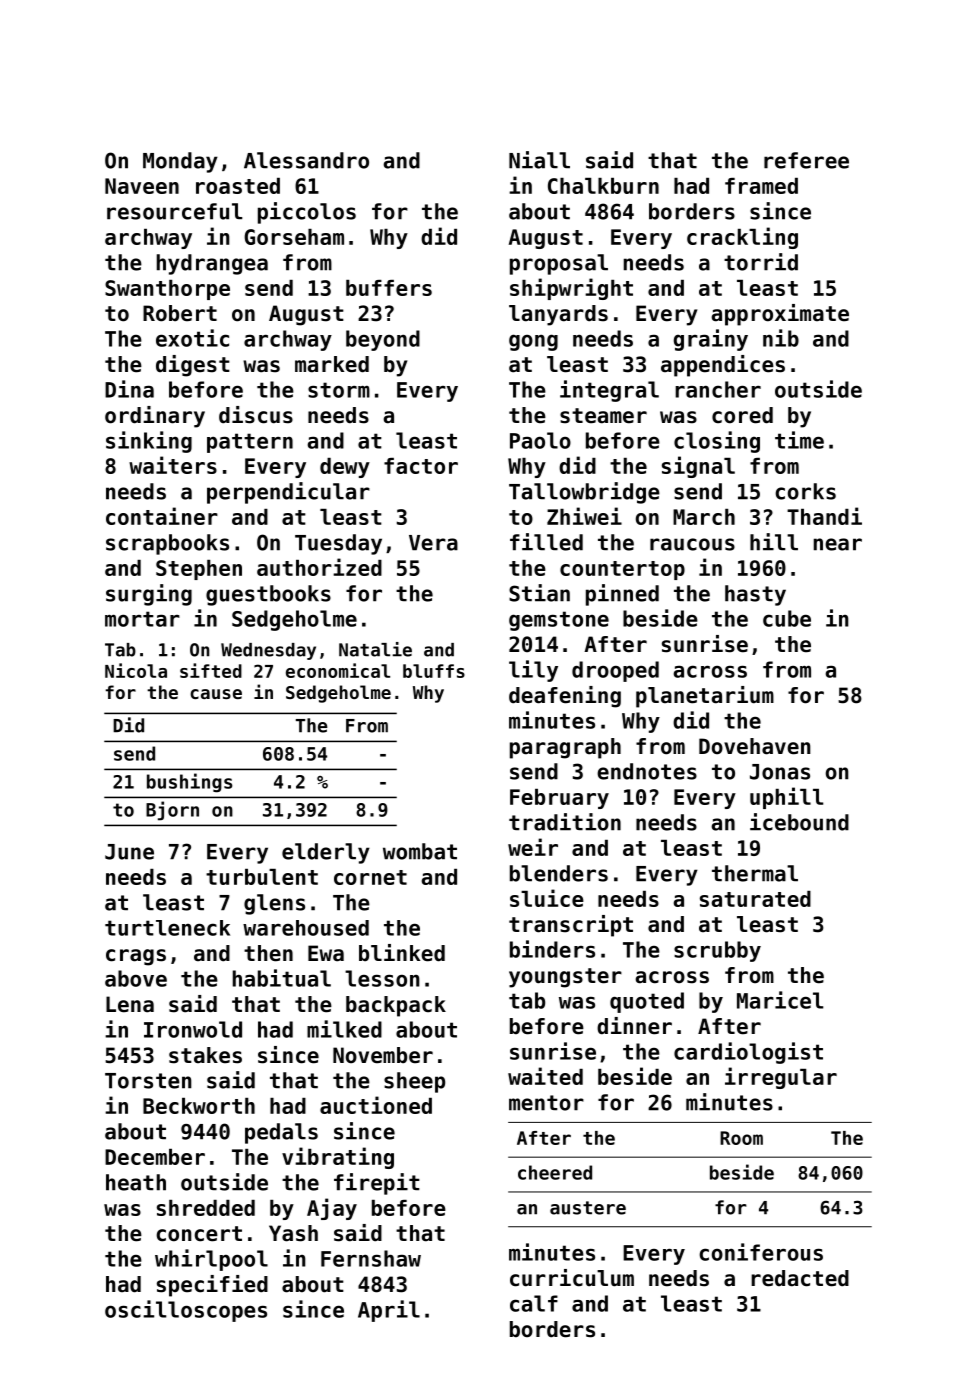 Image resolution: width=976 pixels, height=1387 pixels. What do you see at coordinates (546, 542) in the screenshot?
I see `filled` at bounding box center [546, 542].
